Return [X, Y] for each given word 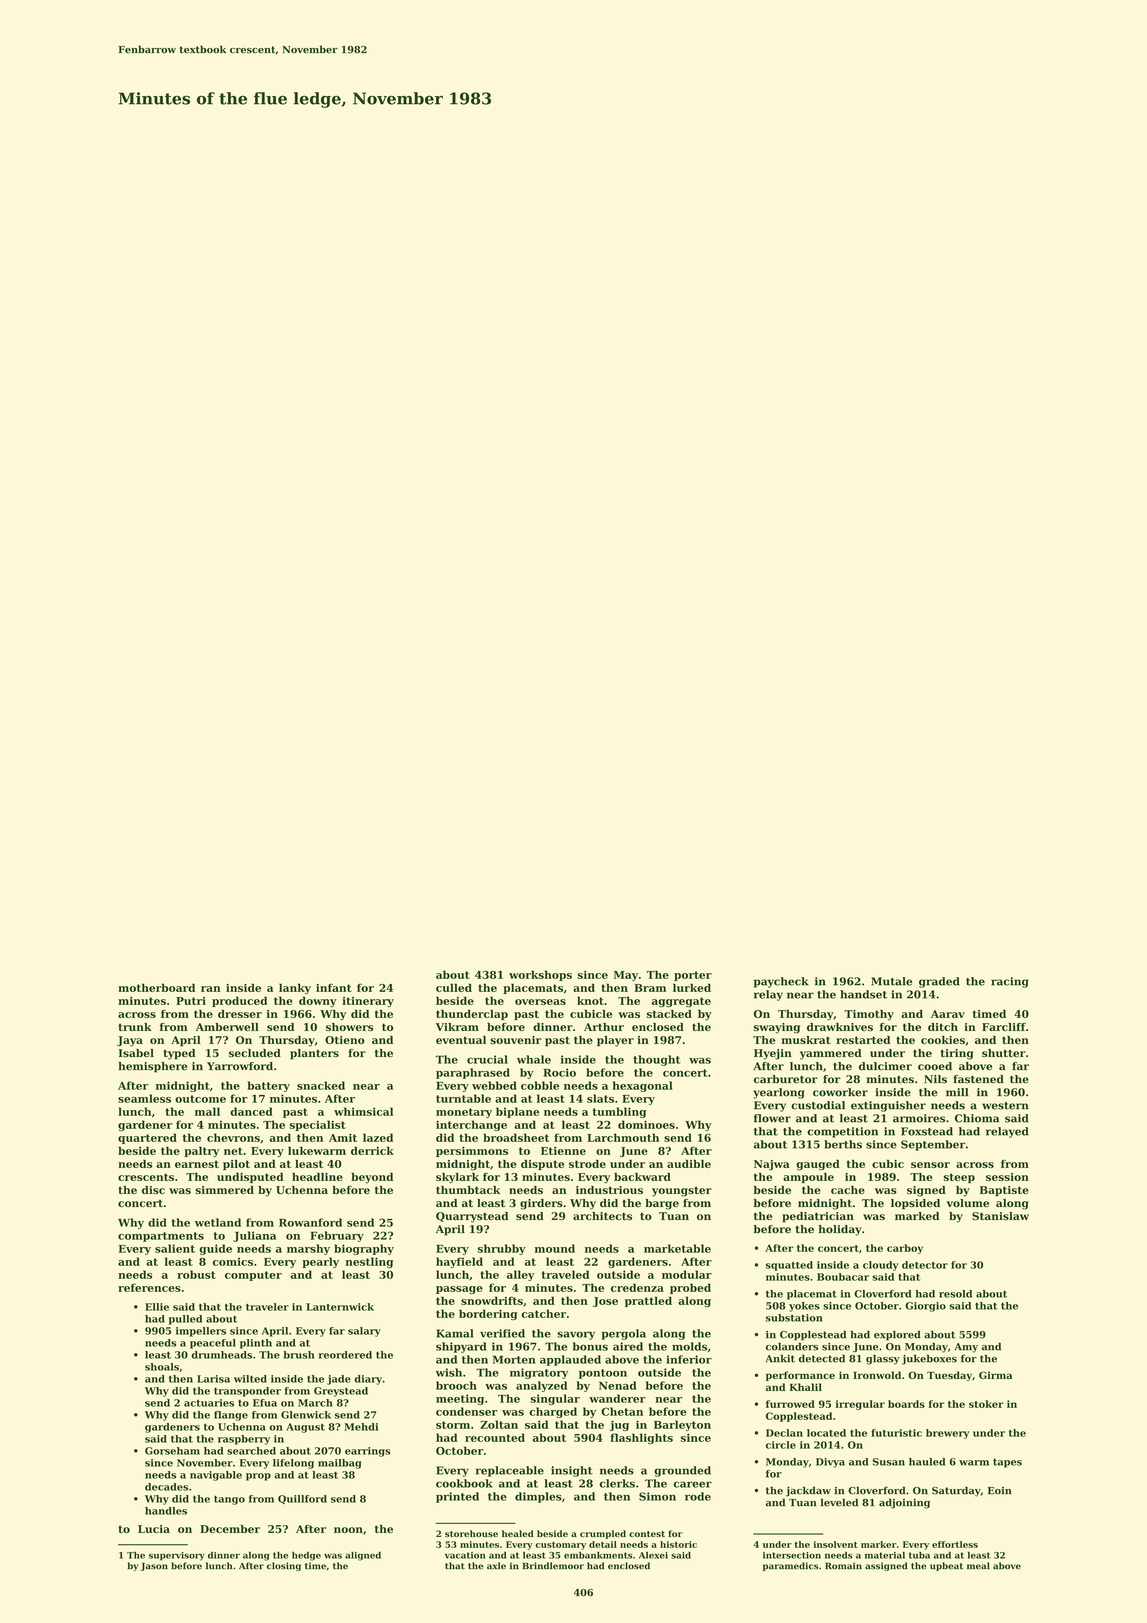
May [626, 976]
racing [1010, 982]
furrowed [790, 1404]
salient [175, 1248]
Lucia [154, 1529]
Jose [605, 1302]
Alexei [653, 1555]
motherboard [156, 987]
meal [978, 1566]
